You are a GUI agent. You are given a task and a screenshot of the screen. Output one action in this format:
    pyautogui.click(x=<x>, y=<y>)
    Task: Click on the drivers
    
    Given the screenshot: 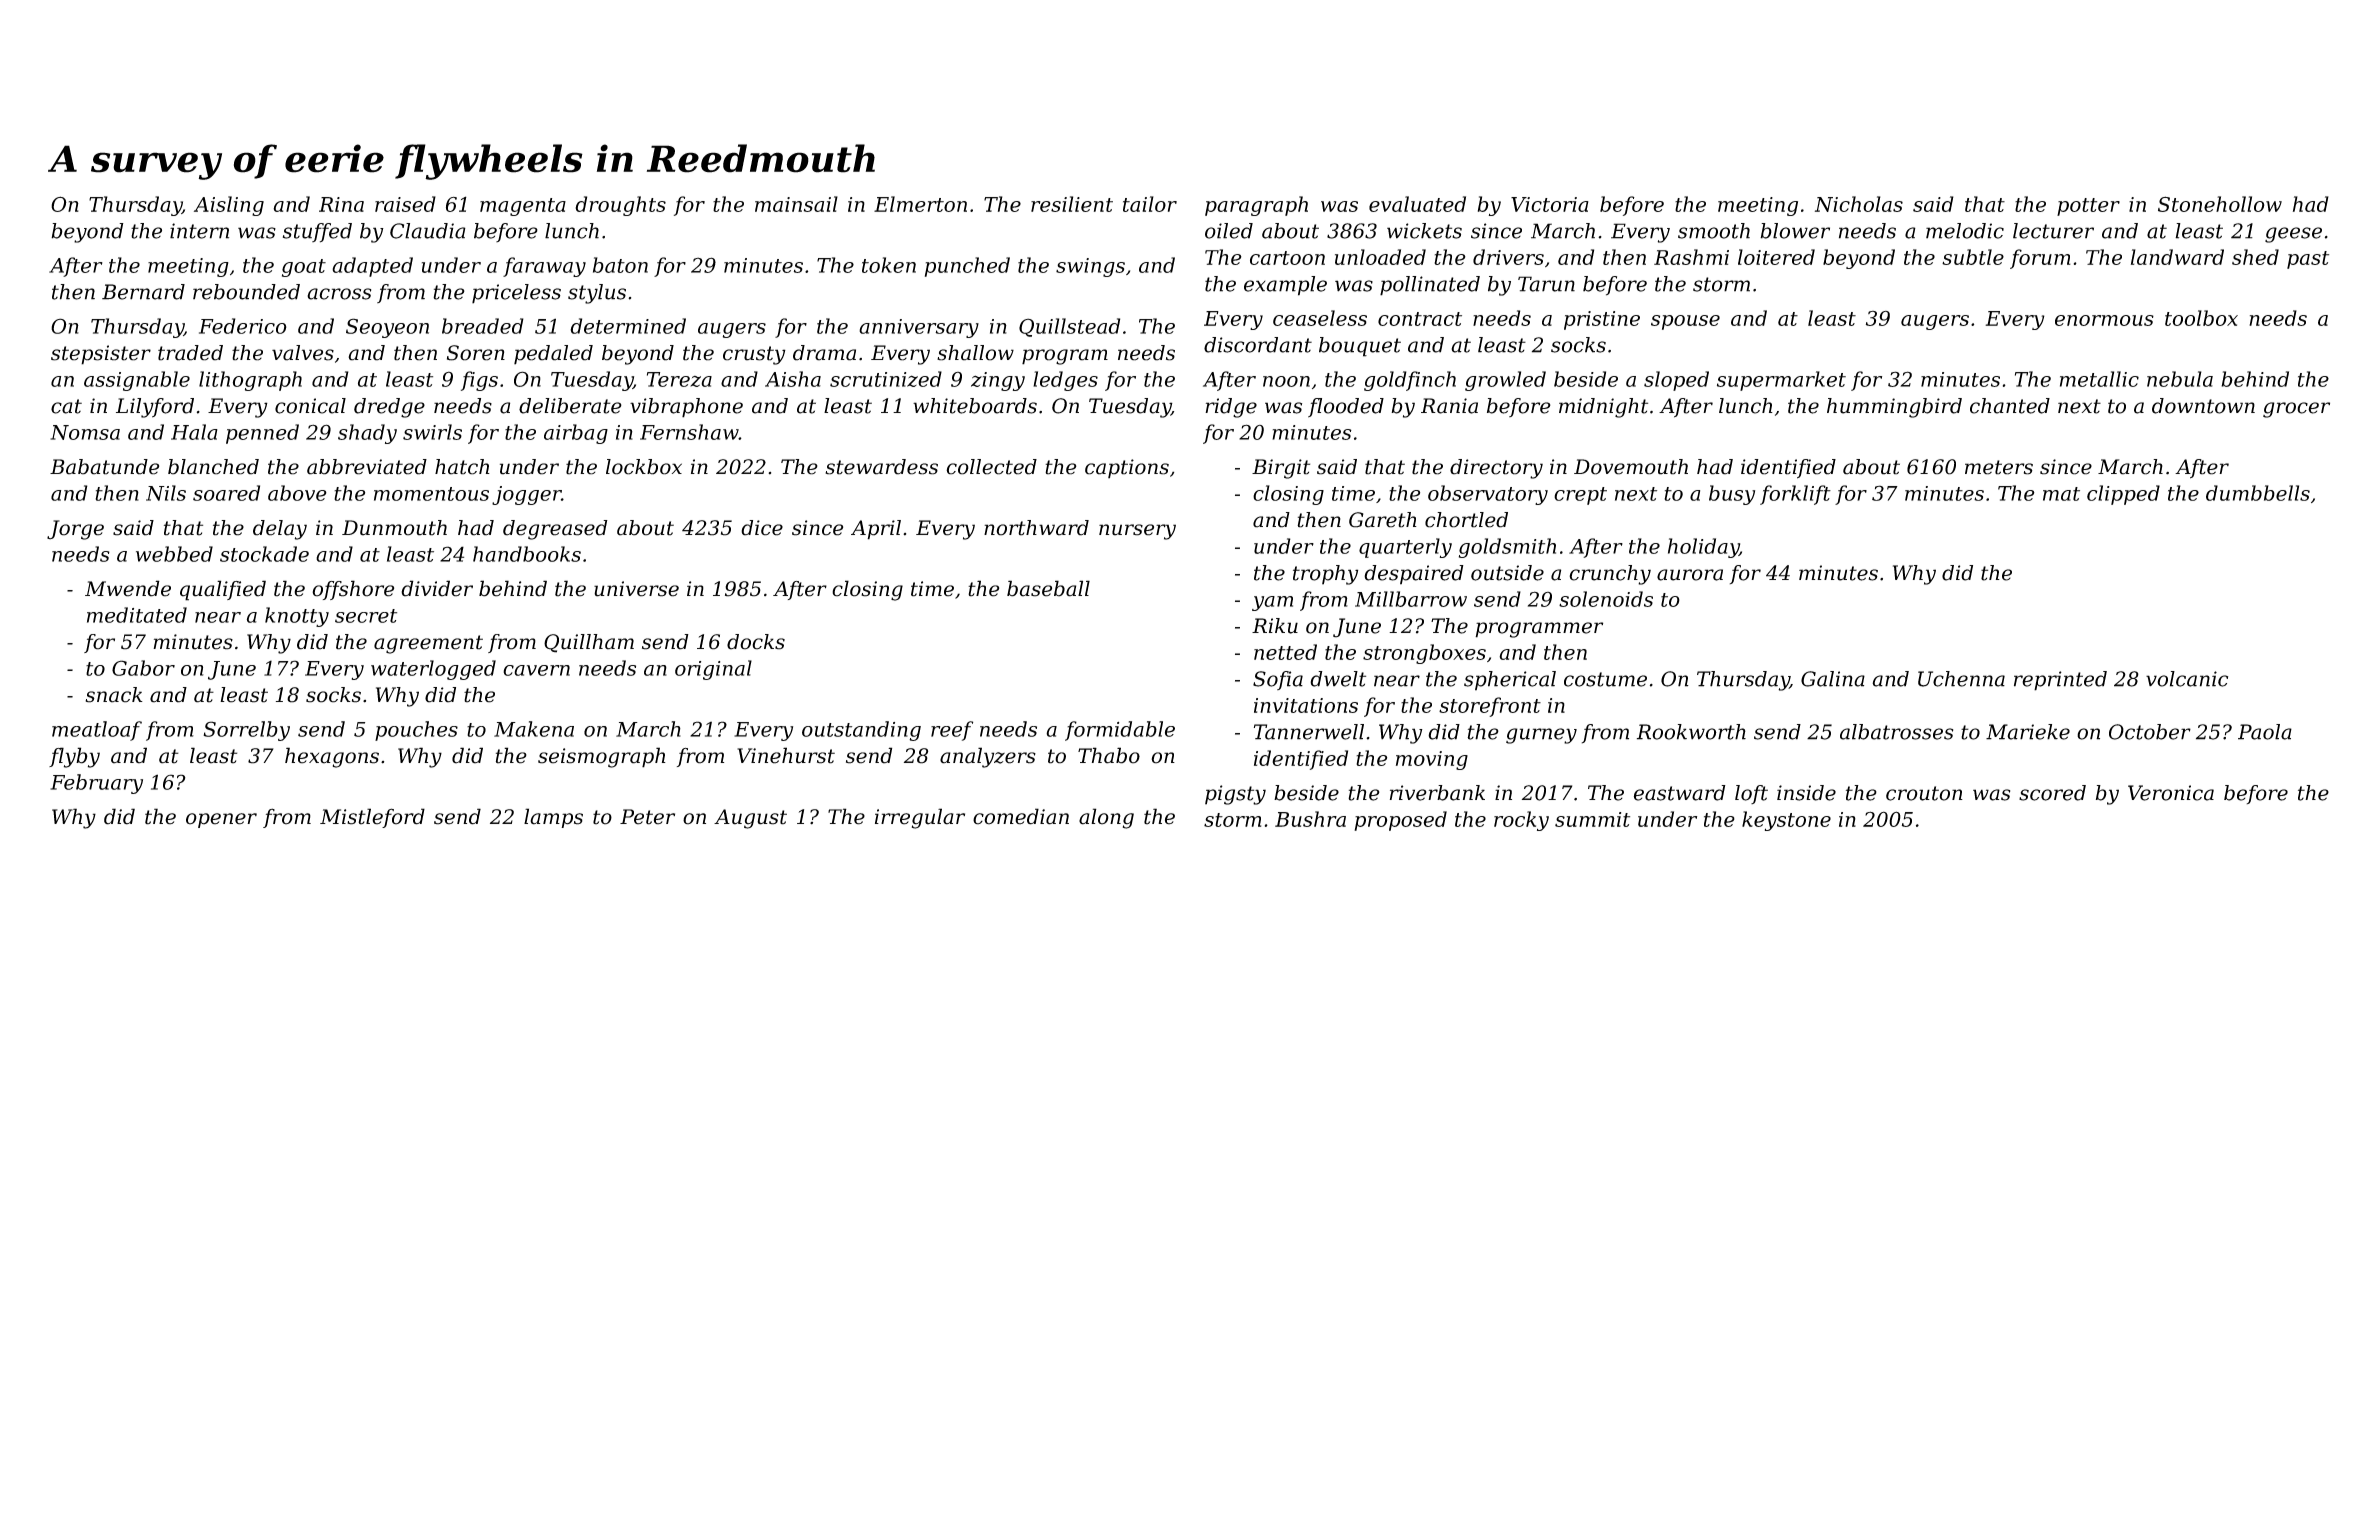 What is the action you would take?
    pyautogui.click(x=1508, y=257)
